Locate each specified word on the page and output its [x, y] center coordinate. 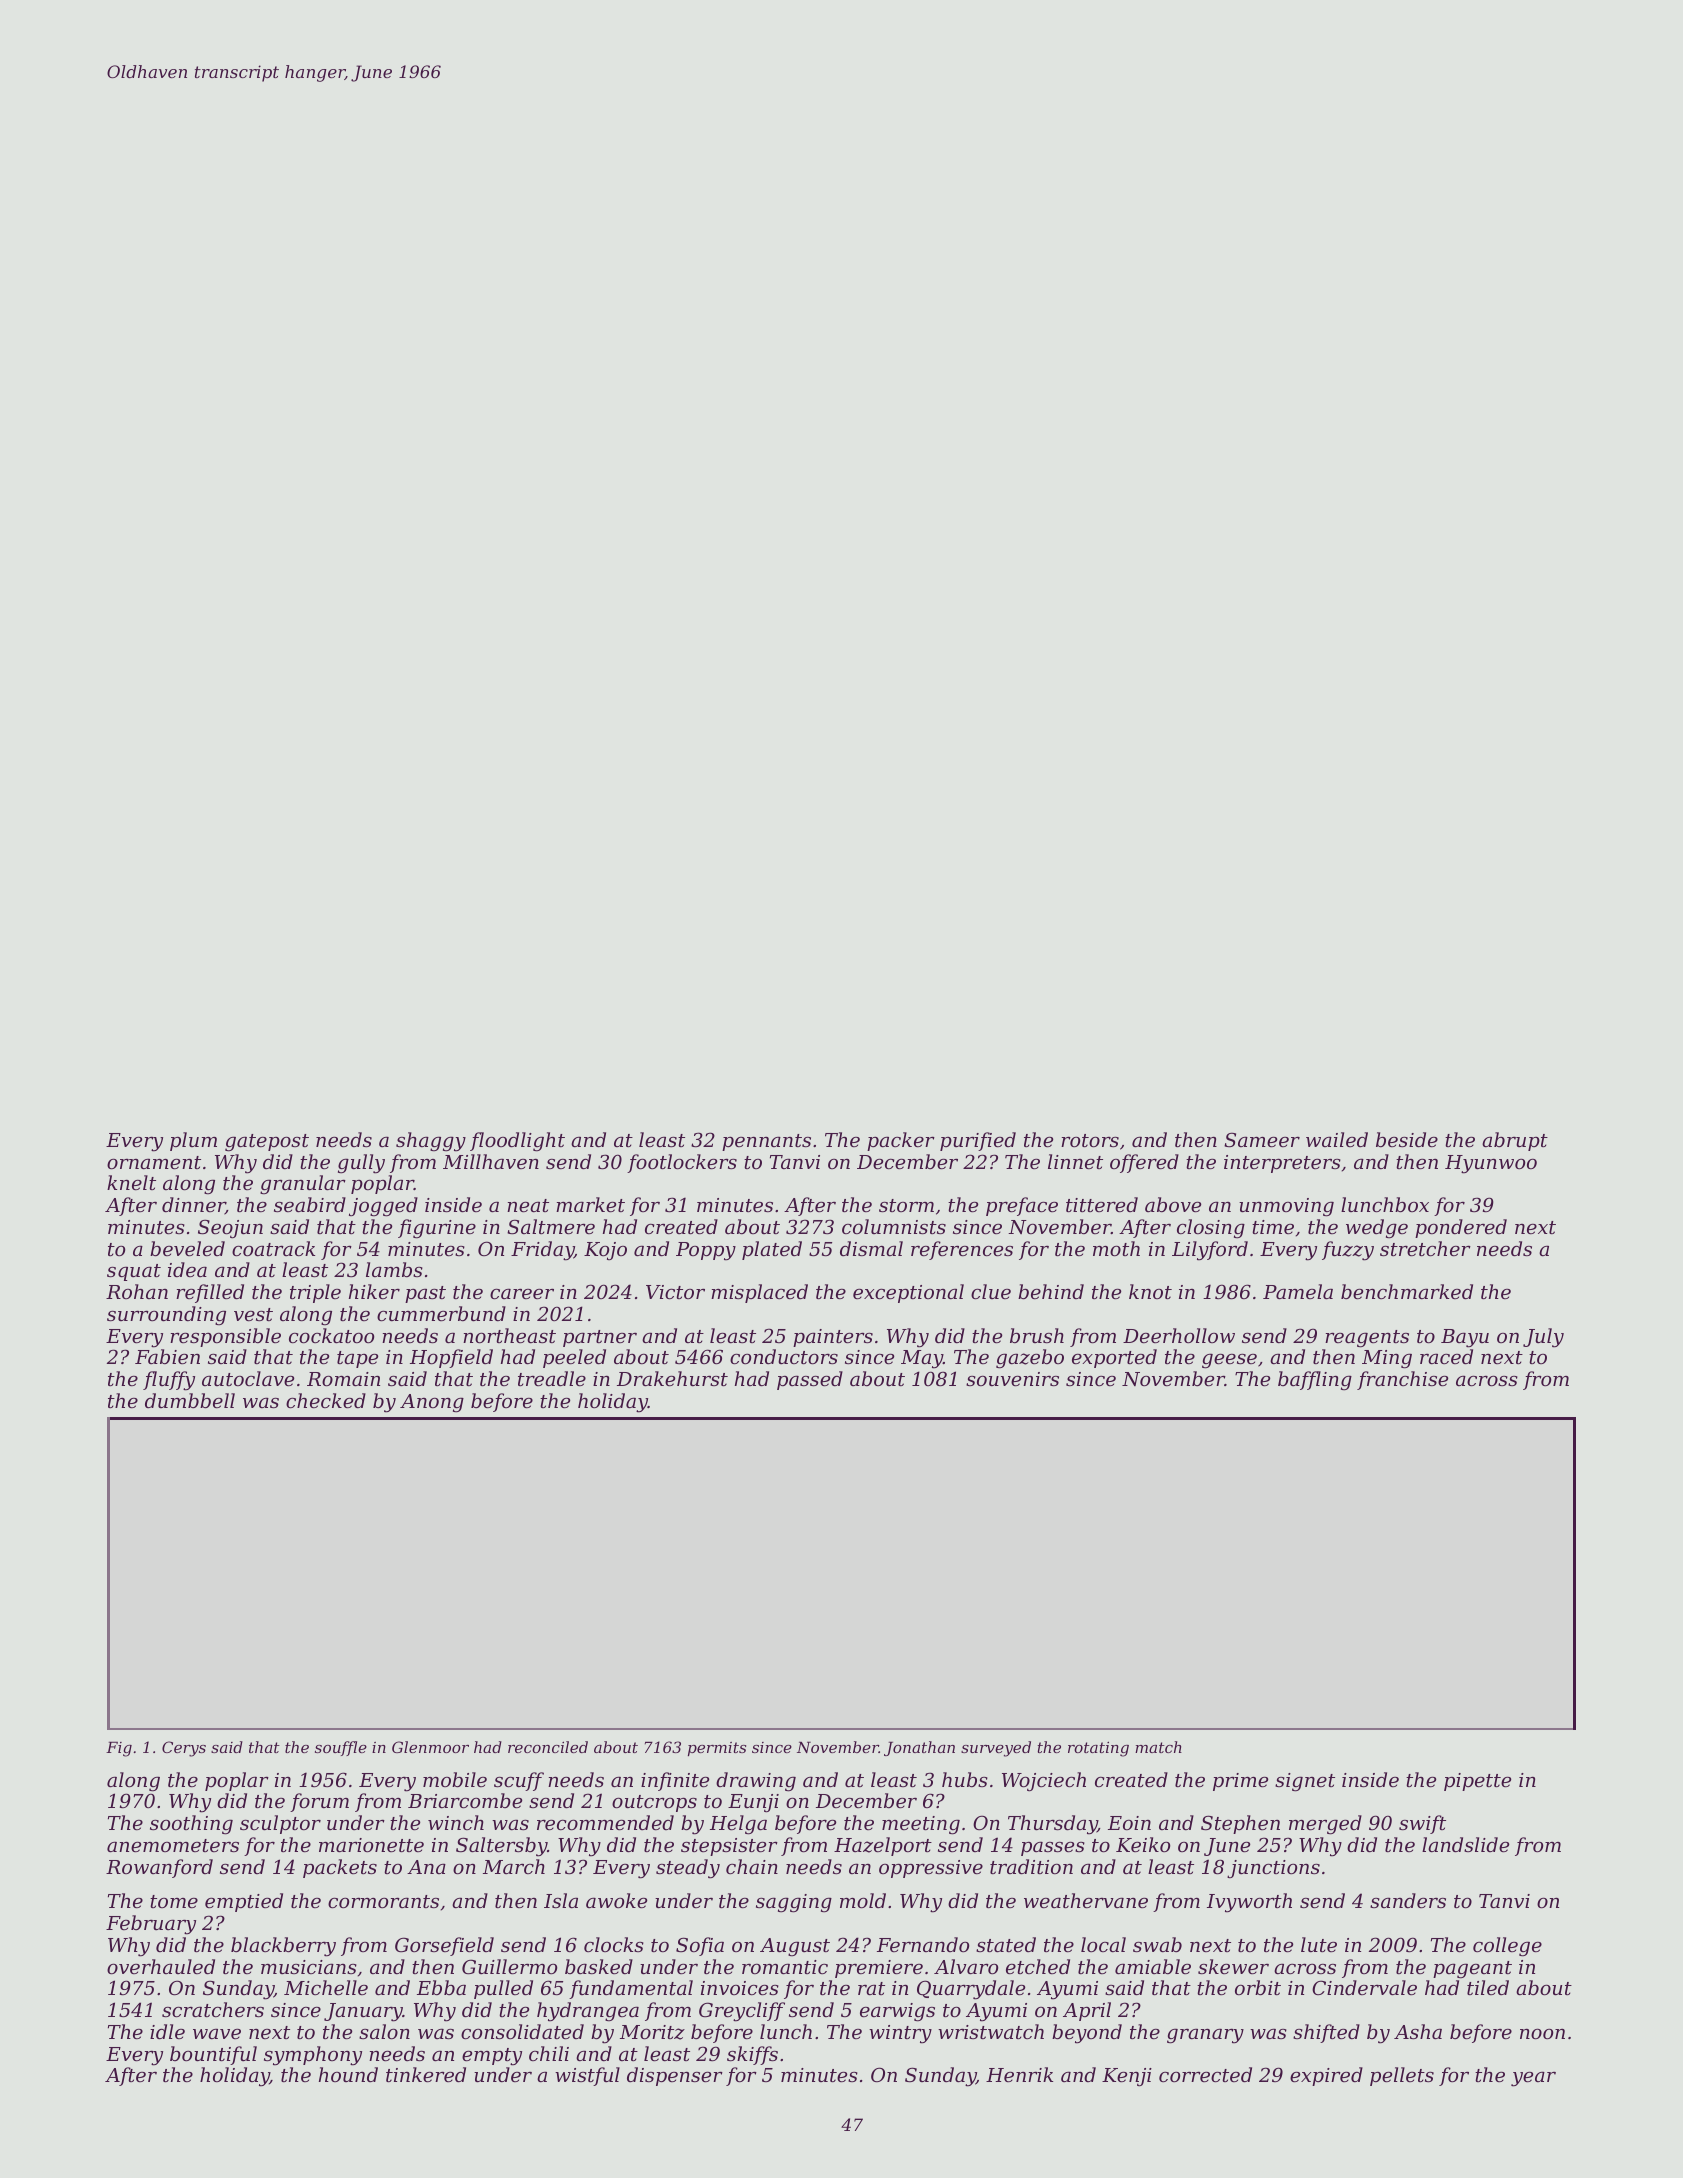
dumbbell [190, 1400]
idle [167, 2031]
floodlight [517, 1142]
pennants [766, 1142]
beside [1407, 1139]
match [1158, 1747]
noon [1542, 2034]
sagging [794, 1903]
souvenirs [1012, 1379]
